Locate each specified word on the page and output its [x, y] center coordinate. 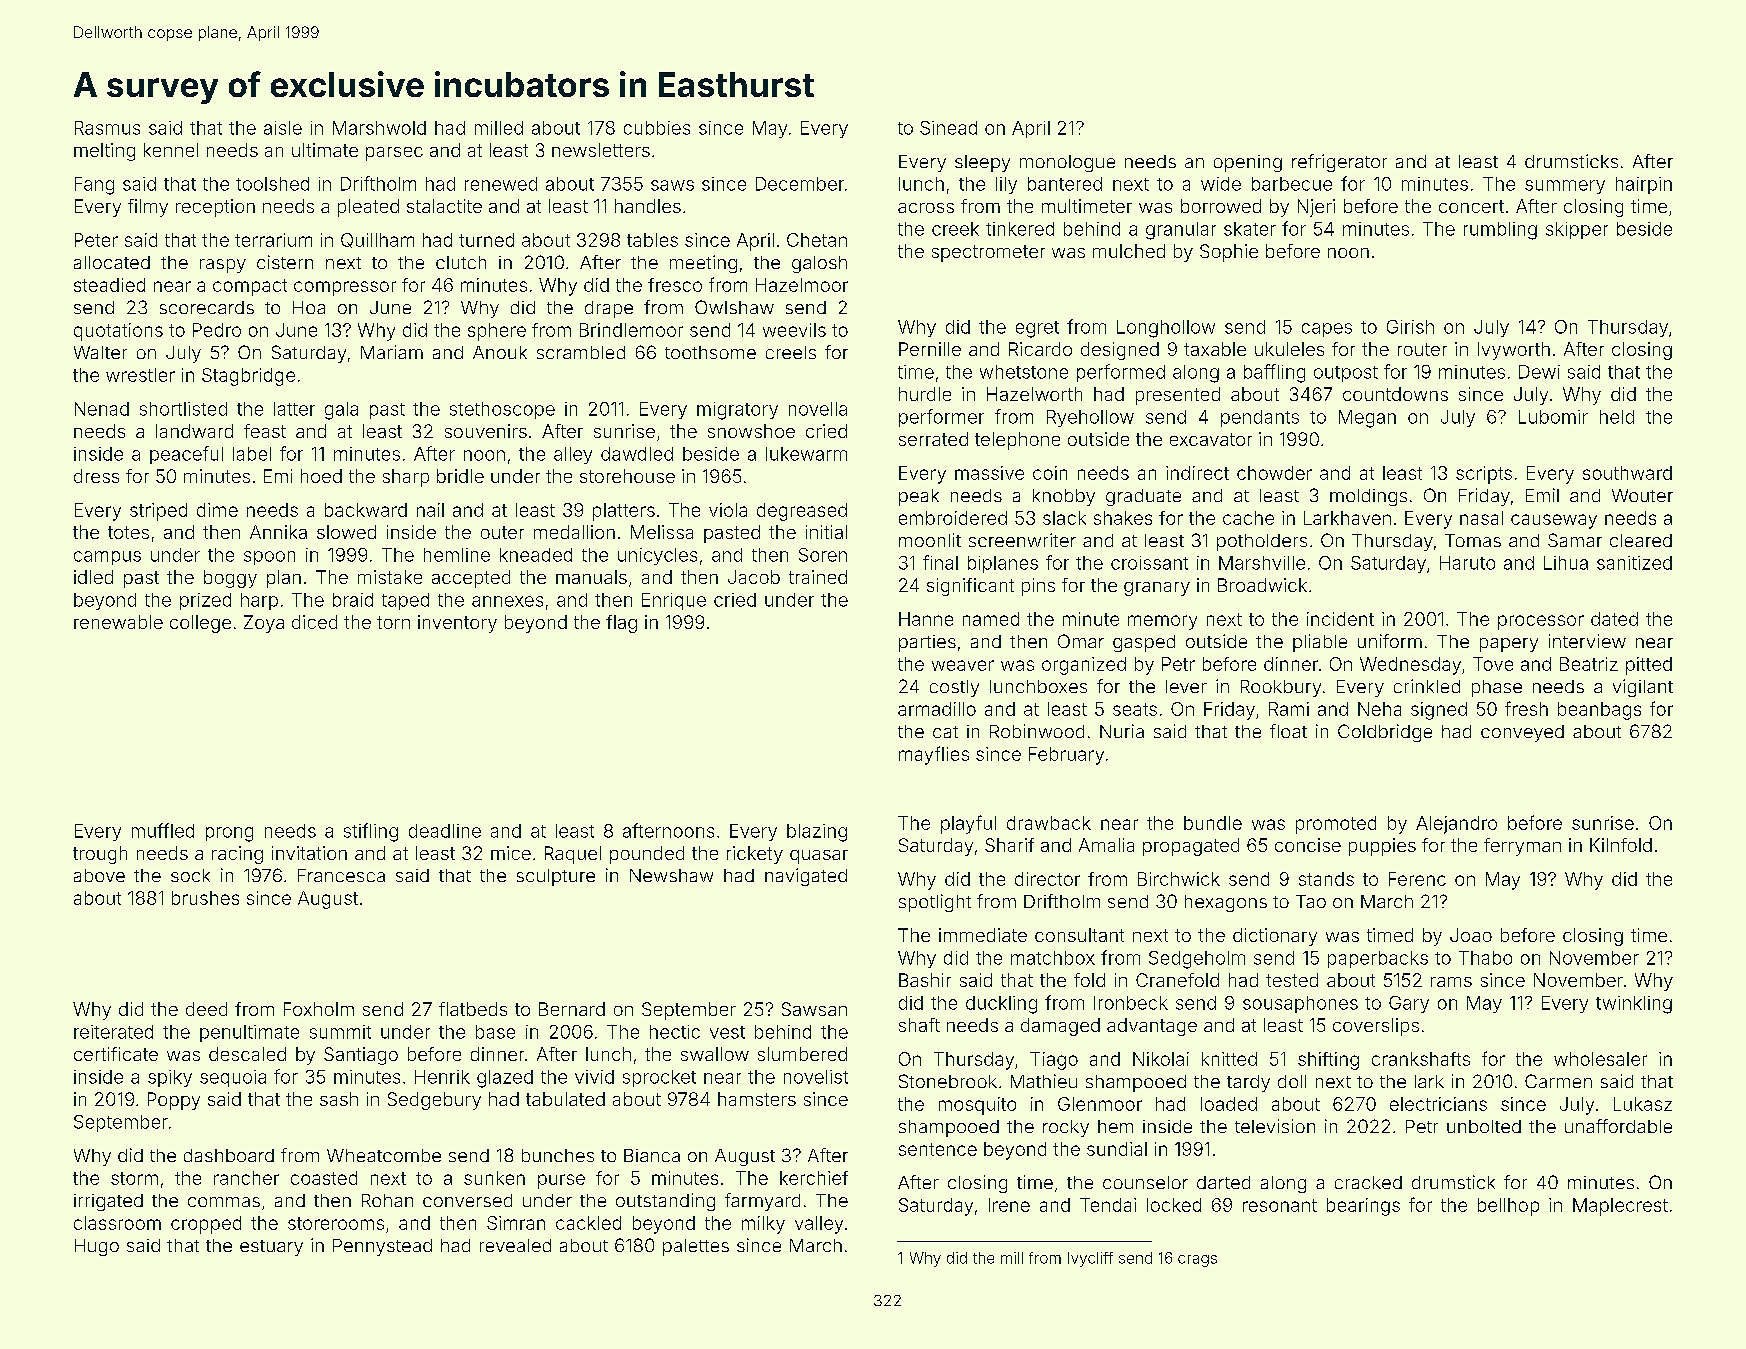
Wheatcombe [384, 1155]
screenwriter [1022, 540]
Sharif [1009, 845]
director [1047, 879]
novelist [816, 1077]
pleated [368, 208]
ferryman [1522, 847]
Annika [278, 532]
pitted [1649, 666]
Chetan [817, 240]
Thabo [1485, 958]
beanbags [1599, 711]
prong [229, 834]
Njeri [1316, 208]
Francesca [341, 875]
